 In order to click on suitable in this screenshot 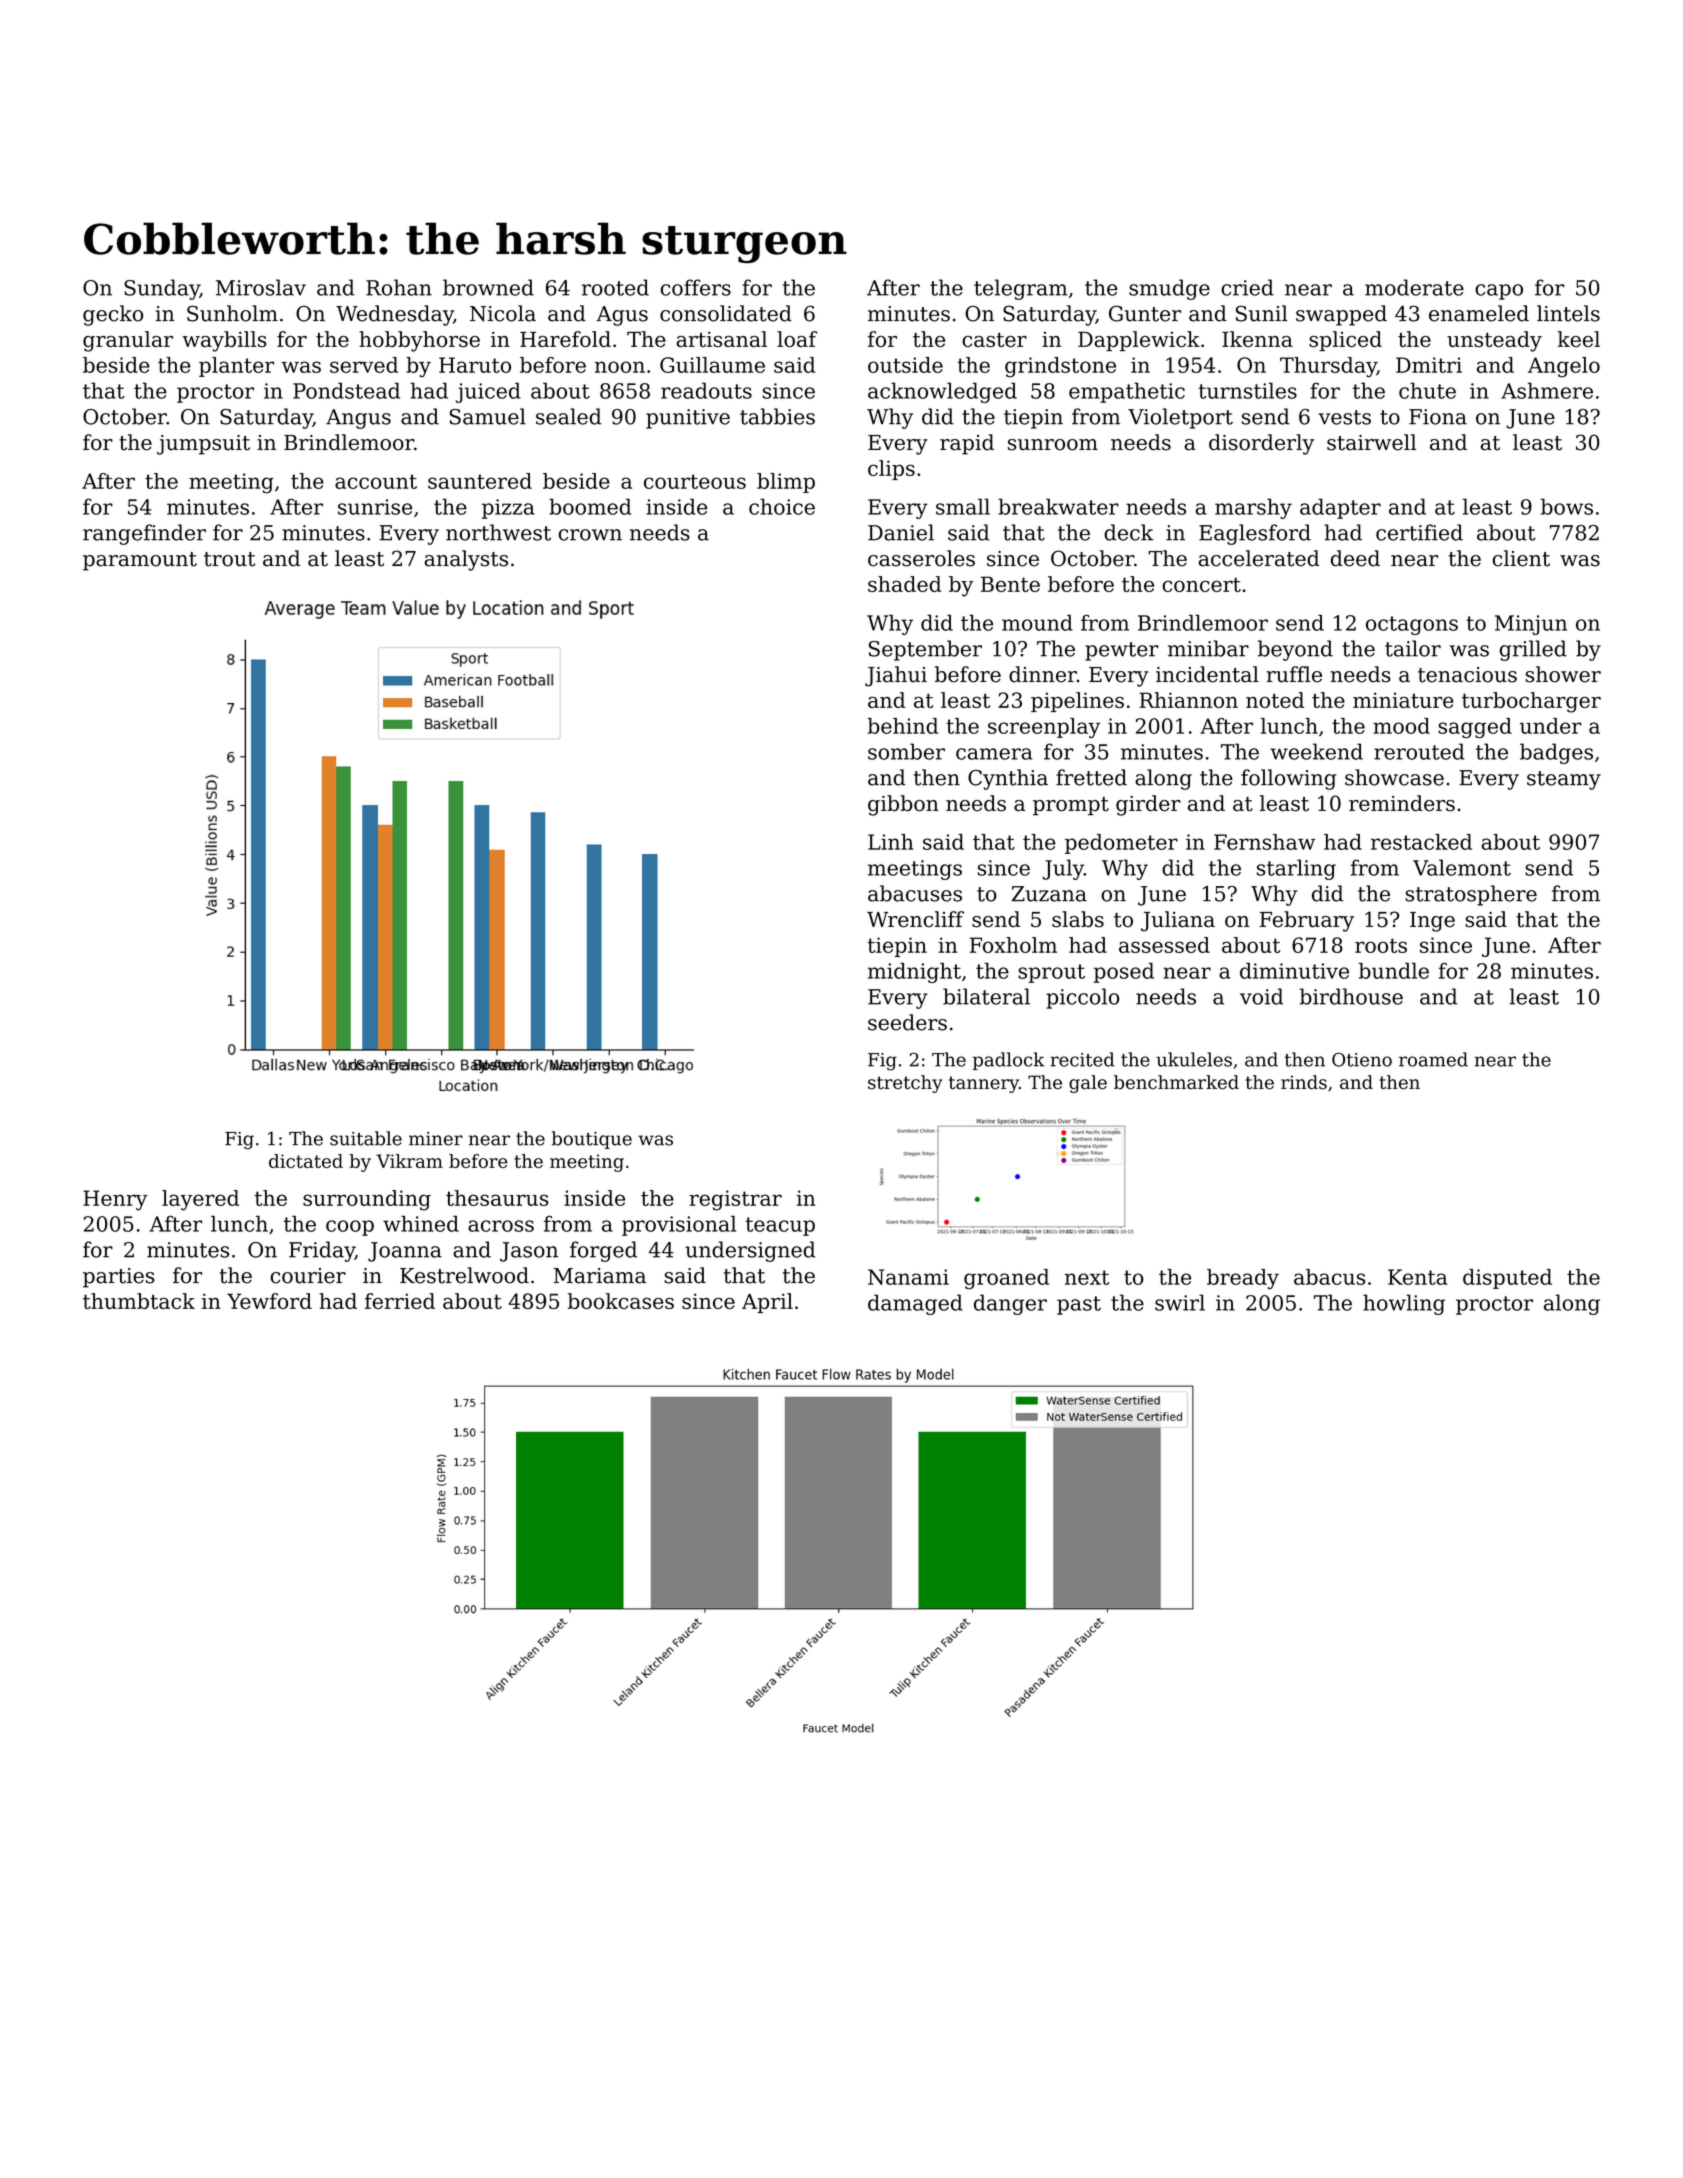, I will do `click(366, 1138)`.
